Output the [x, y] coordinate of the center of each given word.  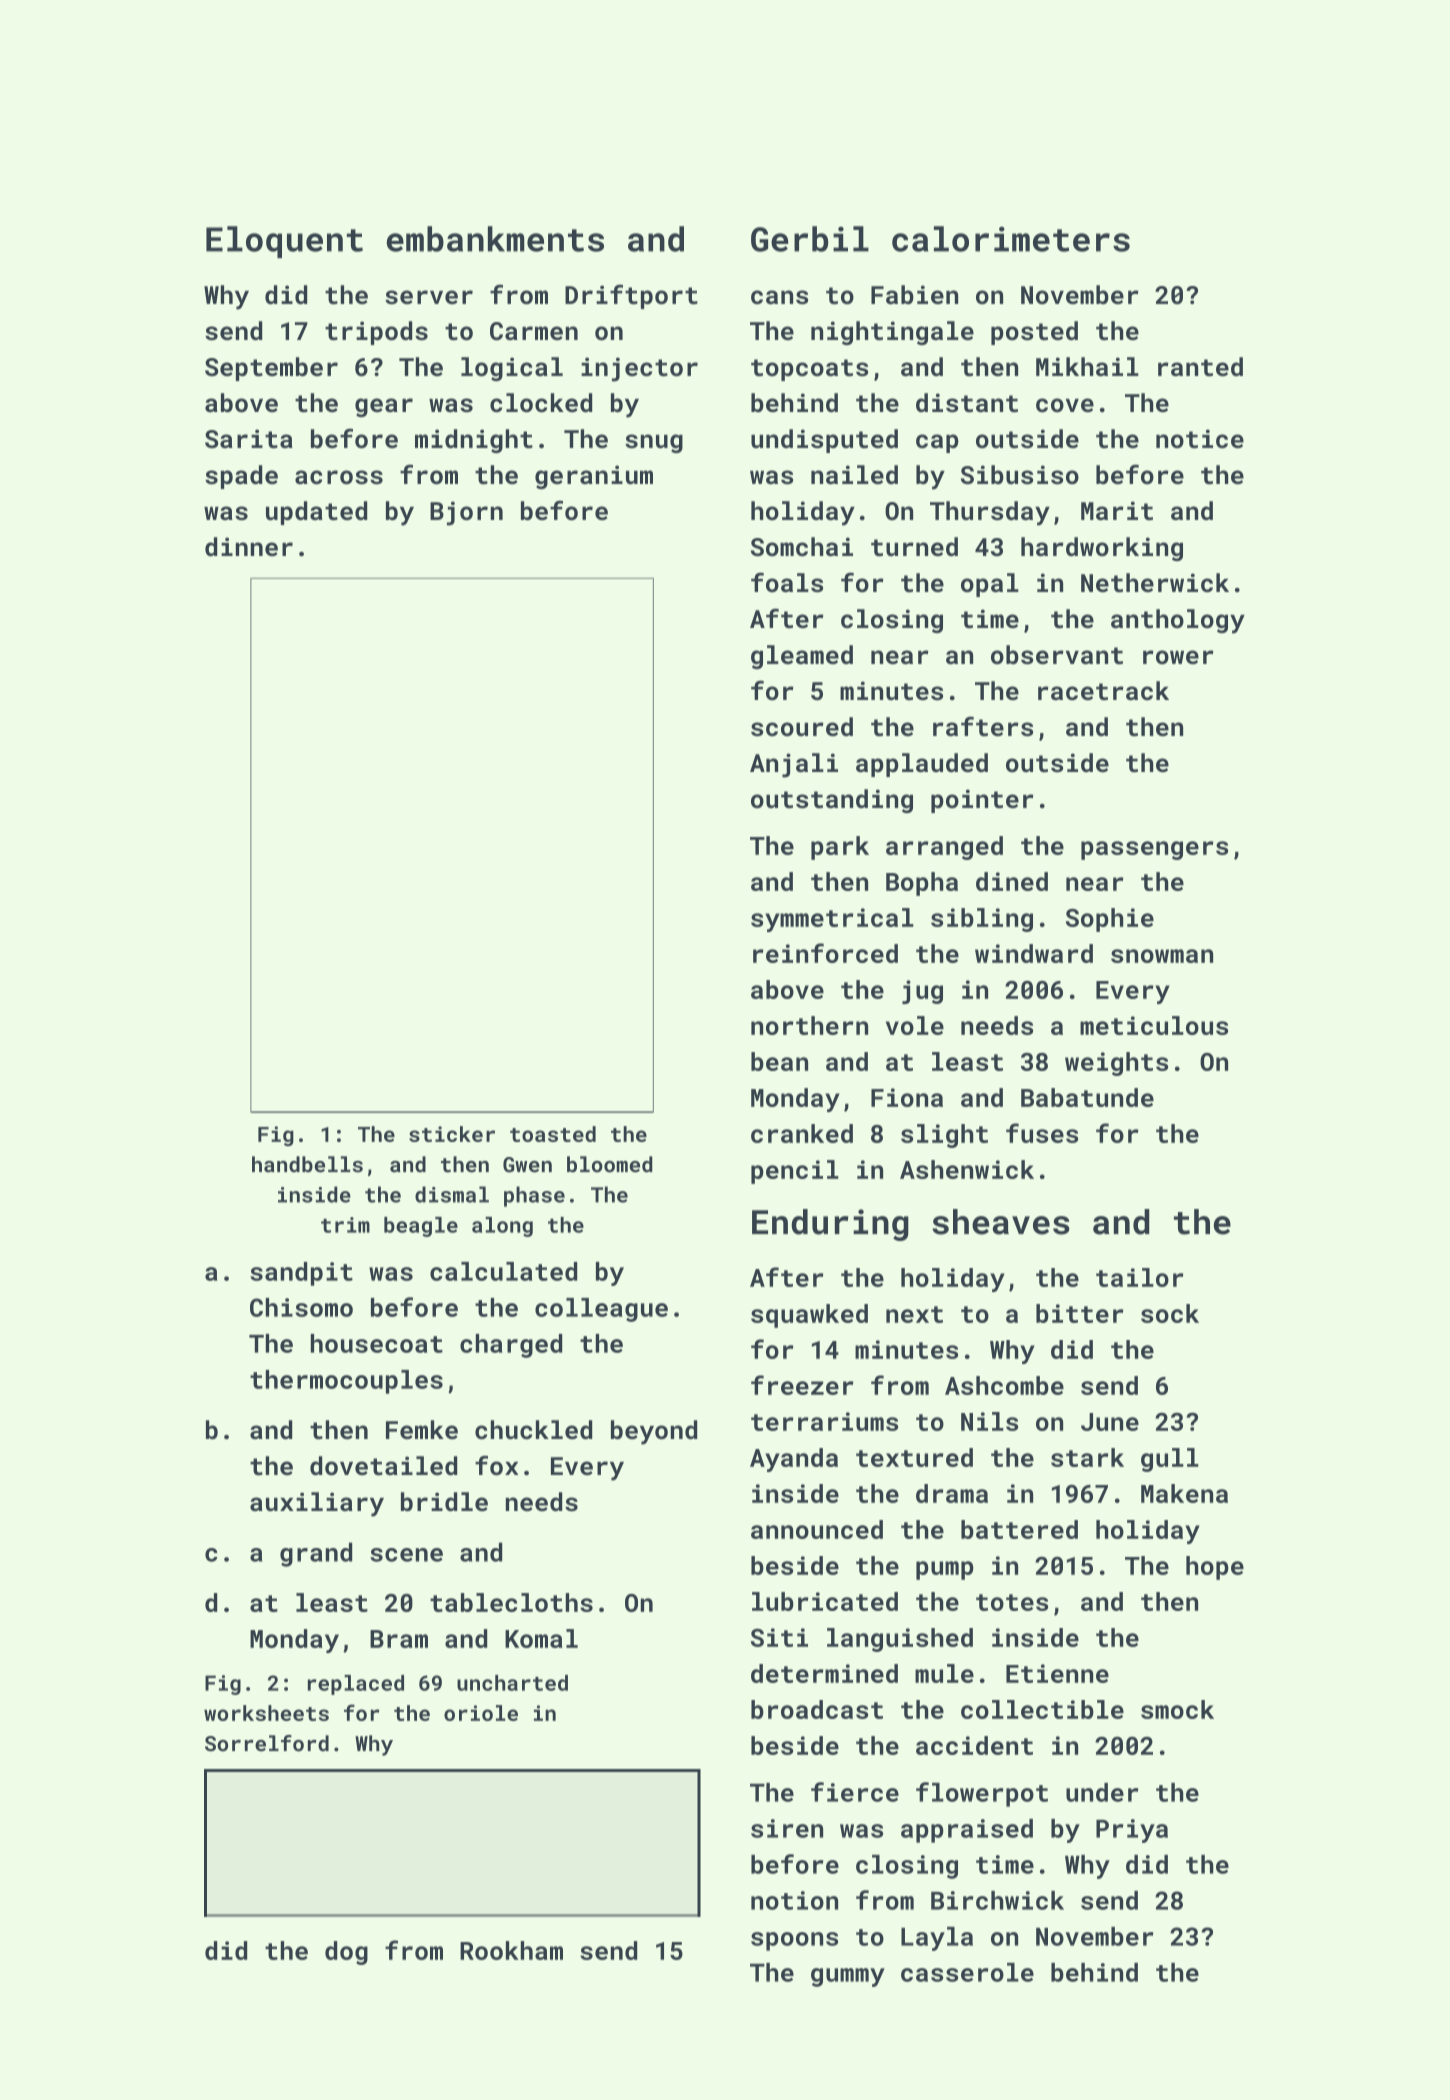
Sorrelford [267, 1743]
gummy [848, 1977]
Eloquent [284, 242]
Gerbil [810, 239]
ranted [1200, 367]
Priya [1132, 1831]
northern [809, 1025]
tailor [1139, 1277]
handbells [307, 1164]
